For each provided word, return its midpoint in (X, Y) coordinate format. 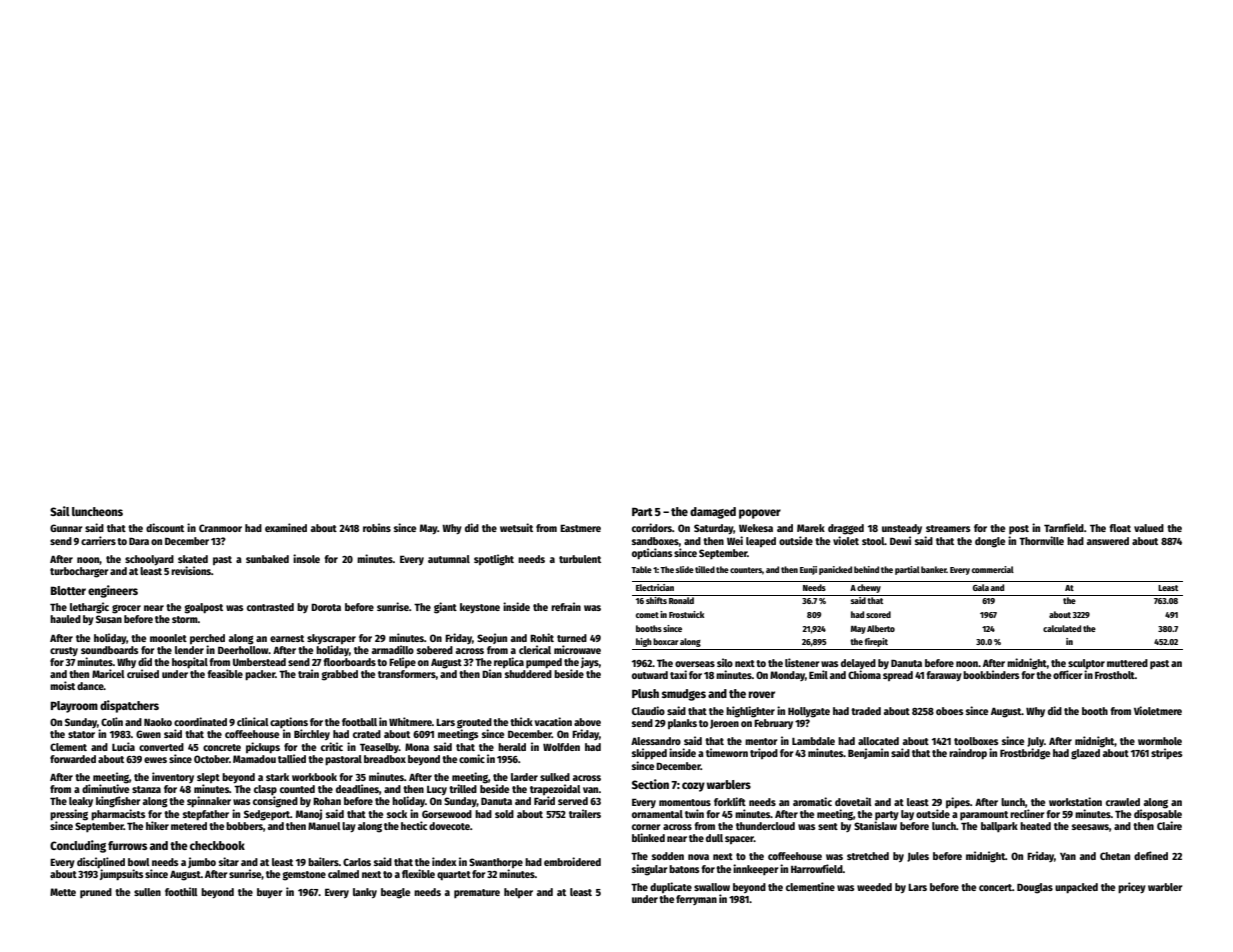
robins (377, 527)
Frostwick (686, 614)
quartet (454, 875)
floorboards (349, 662)
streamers (948, 528)
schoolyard (149, 560)
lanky (365, 893)
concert (995, 887)
